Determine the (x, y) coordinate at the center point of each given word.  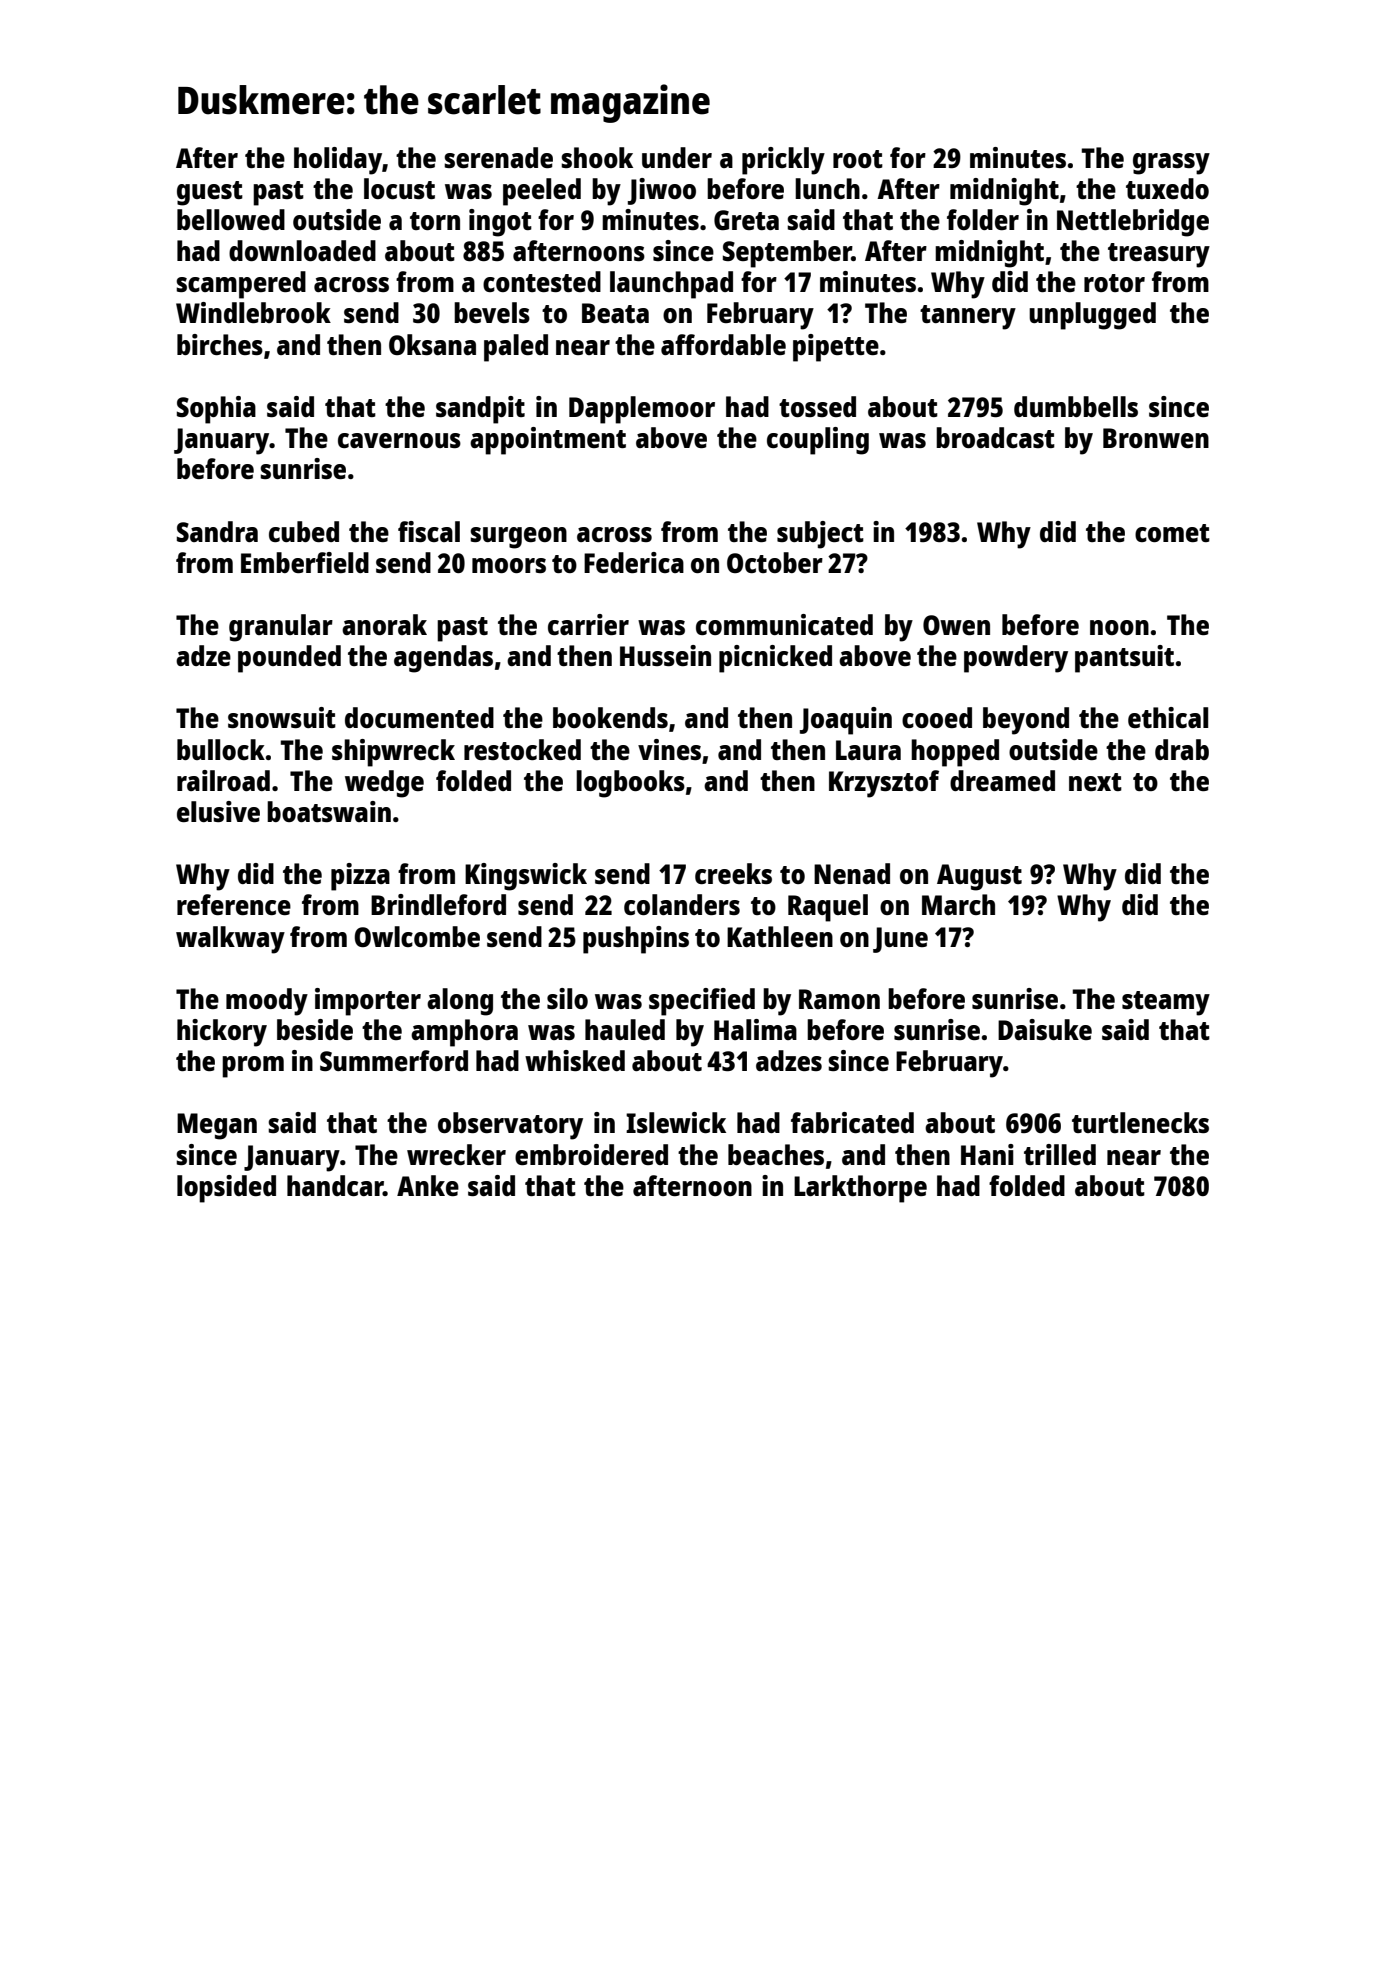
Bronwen (1156, 438)
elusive (218, 811)
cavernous (399, 440)
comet (1172, 533)
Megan (217, 1126)
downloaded (302, 250)
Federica (634, 562)
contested (542, 281)
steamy (1166, 1003)
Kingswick (526, 877)
